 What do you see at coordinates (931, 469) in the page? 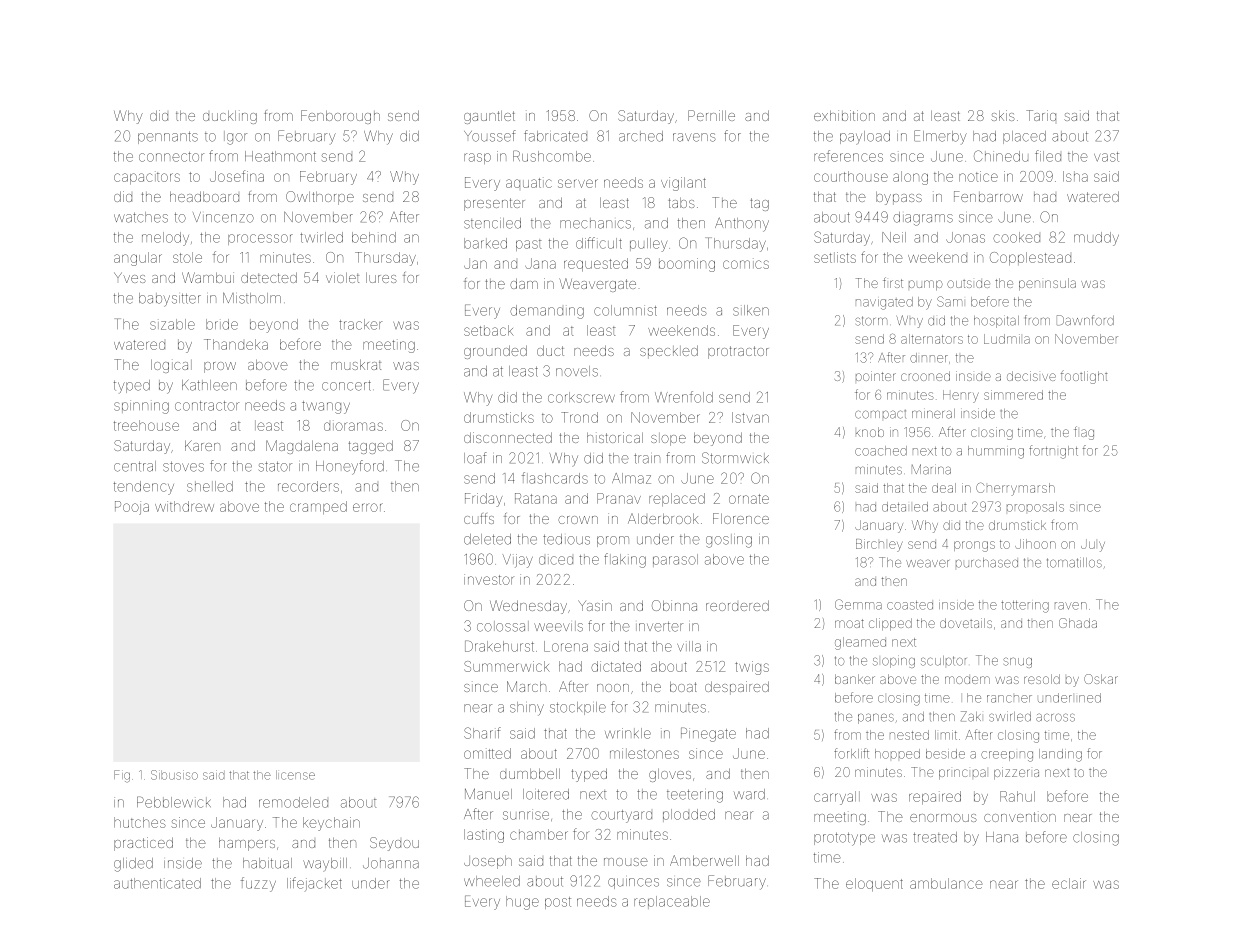
I see `Marina` at bounding box center [931, 469].
